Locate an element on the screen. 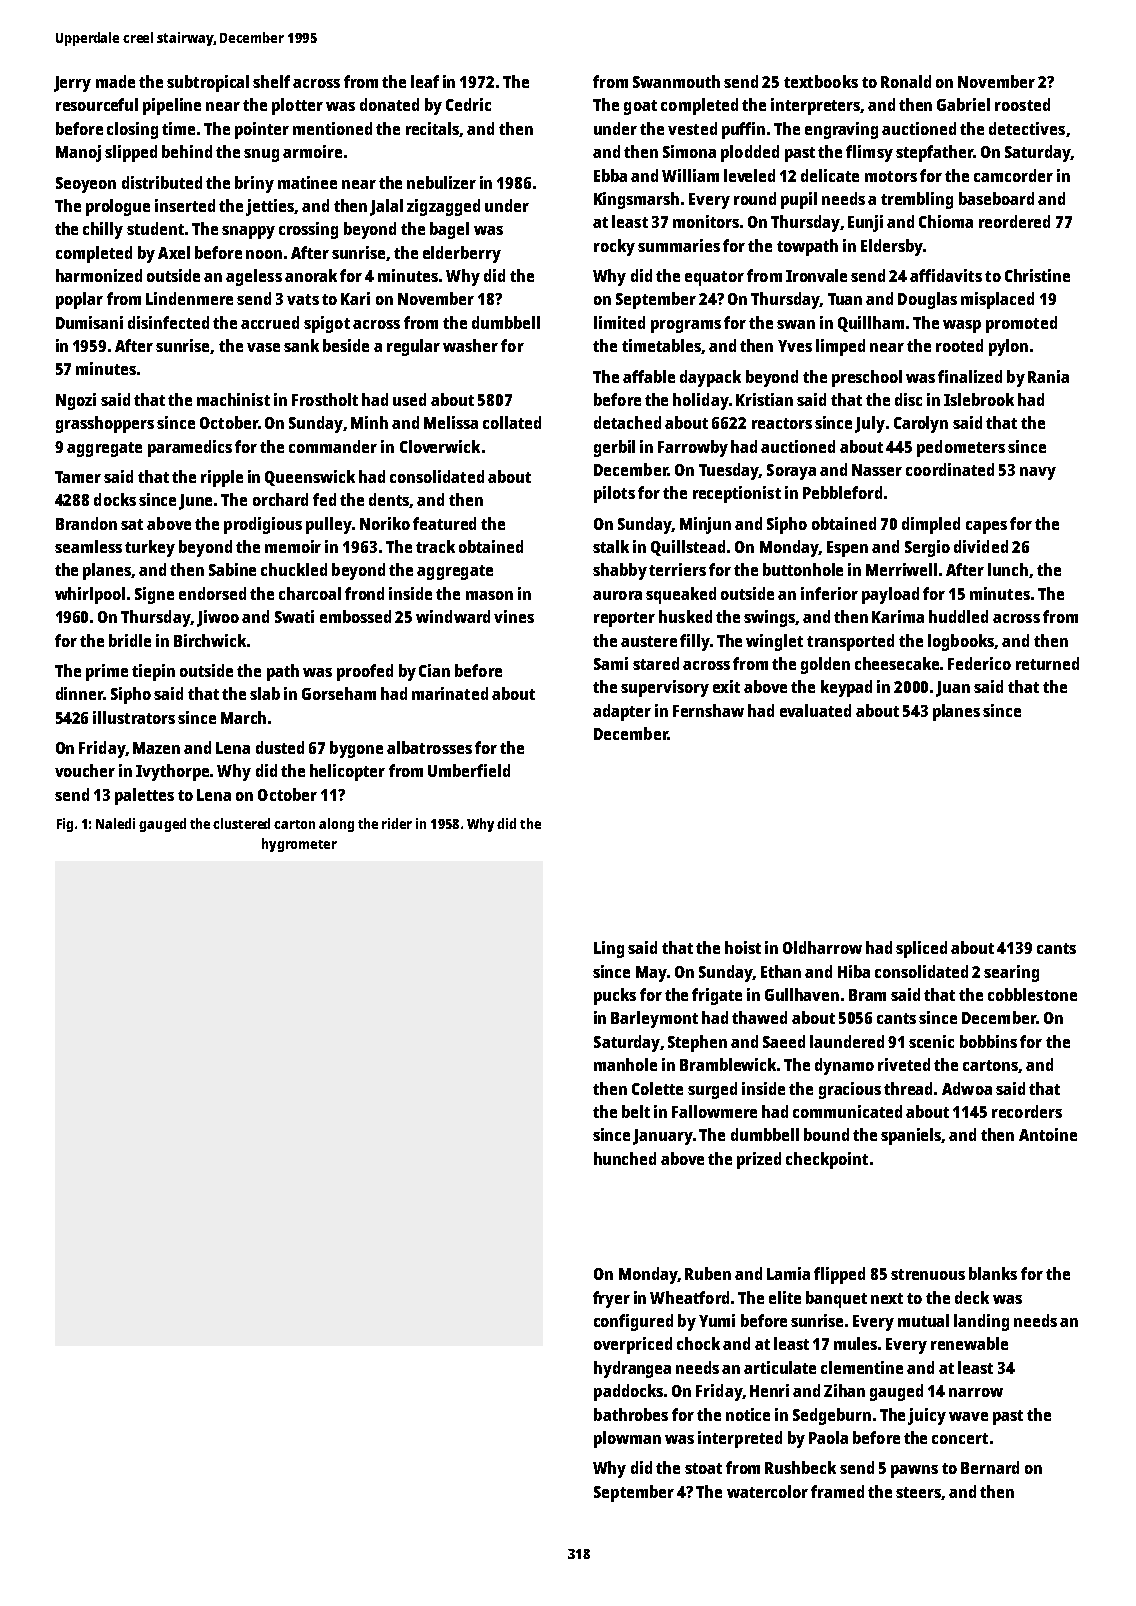  elderberry is located at coordinates (462, 254).
